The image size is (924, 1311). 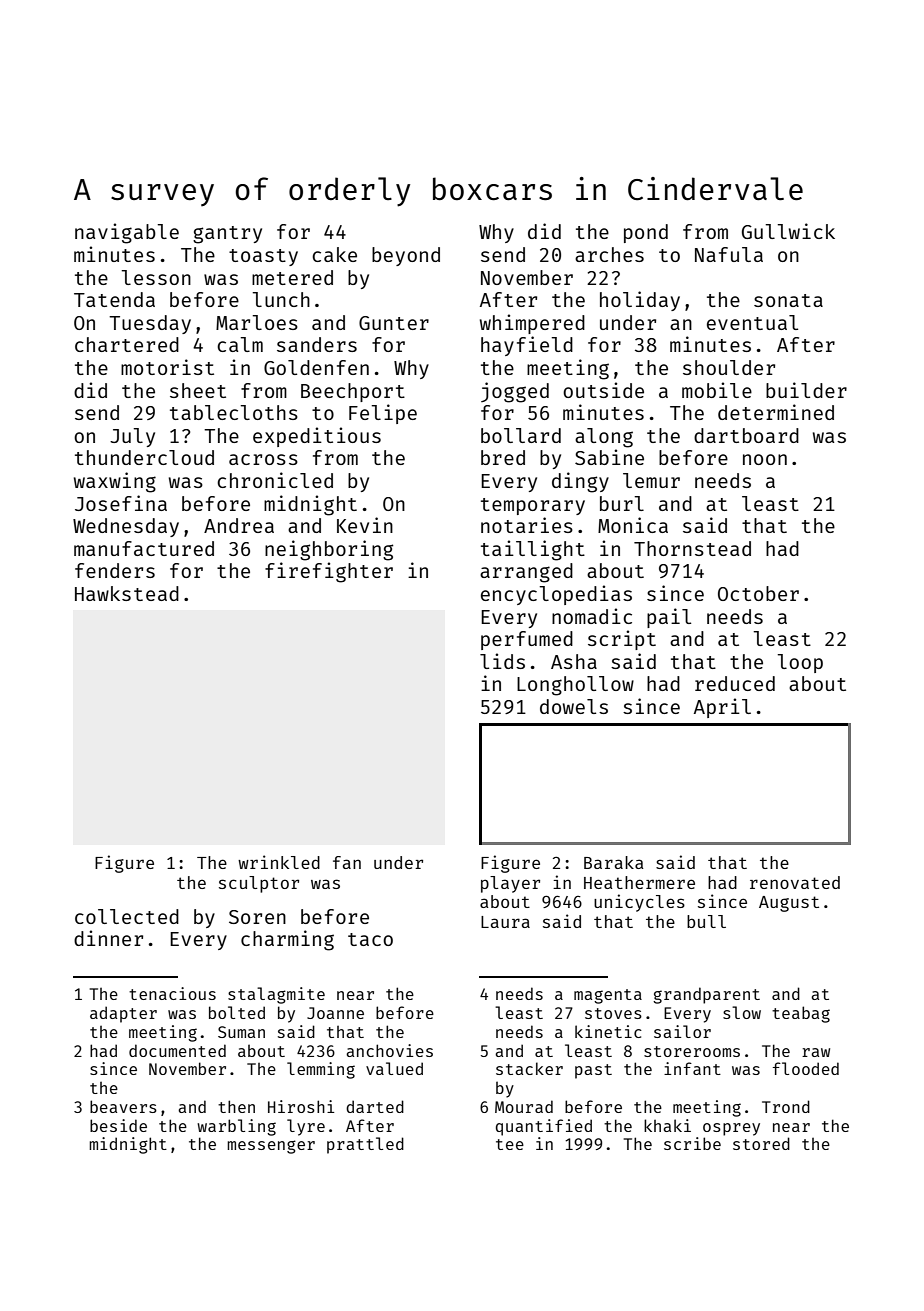 What do you see at coordinates (279, 862) in the screenshot?
I see `wrinkled` at bounding box center [279, 862].
